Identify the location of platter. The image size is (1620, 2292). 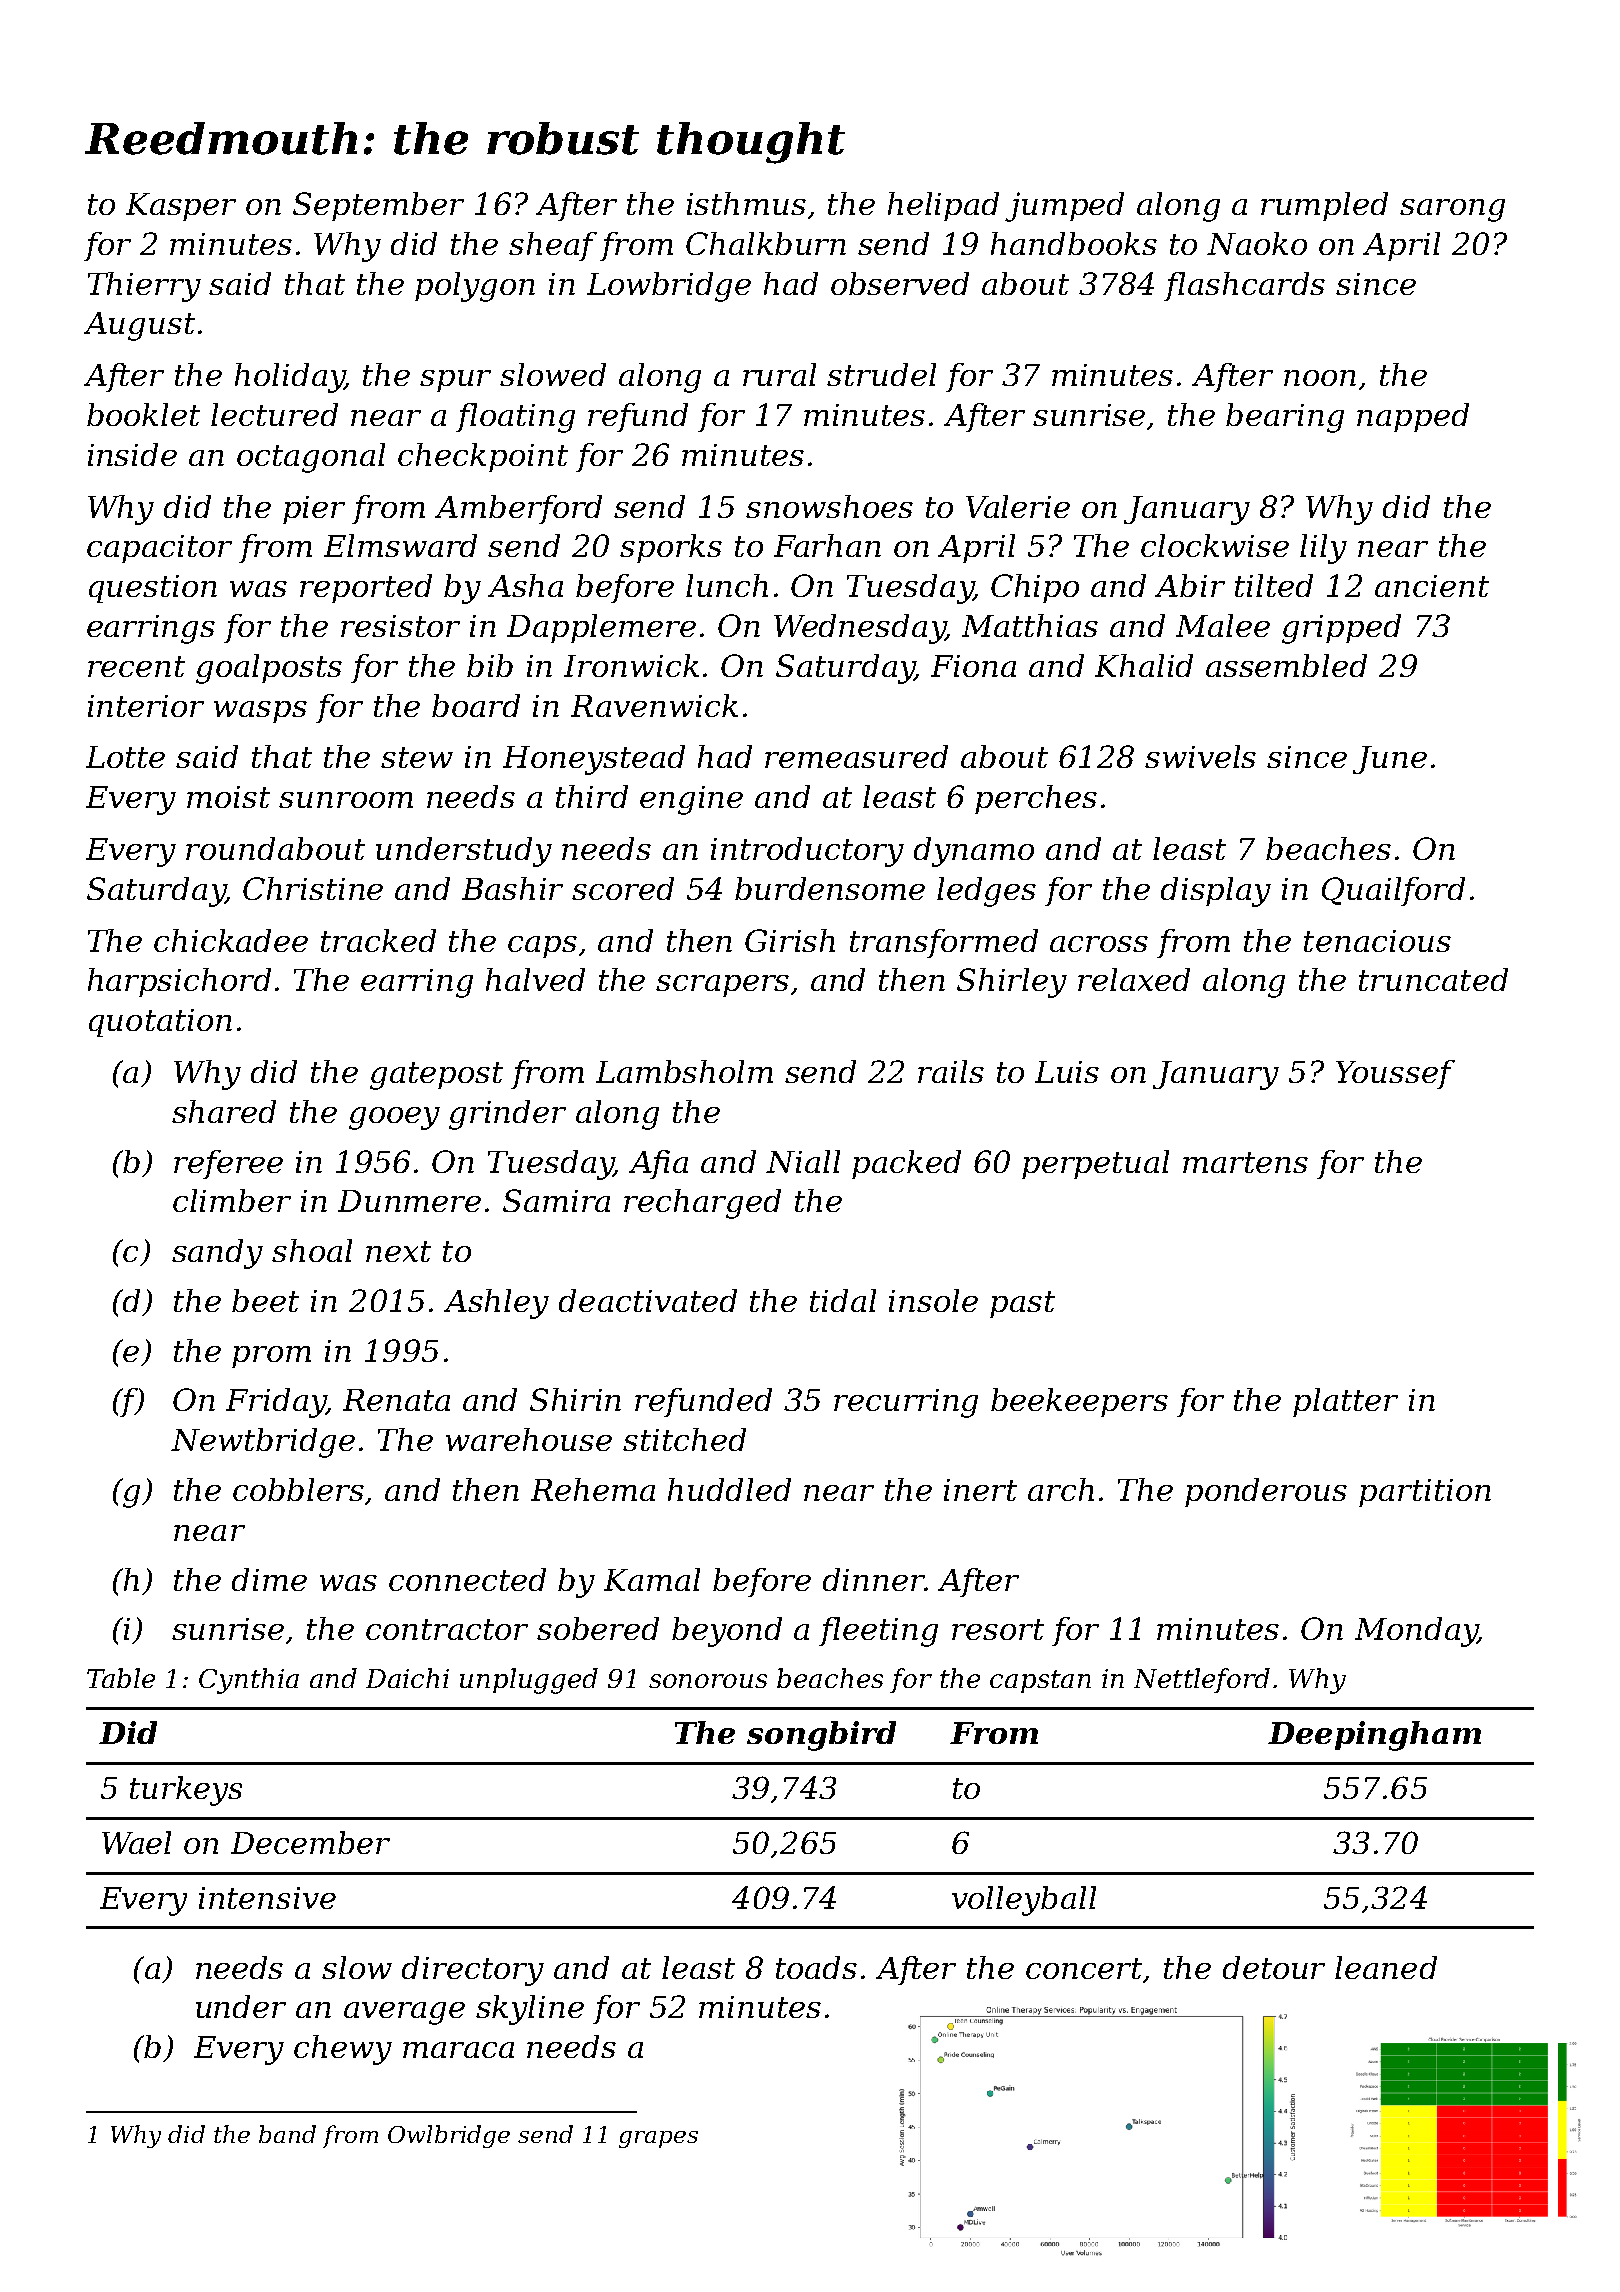
(1345, 1402).
